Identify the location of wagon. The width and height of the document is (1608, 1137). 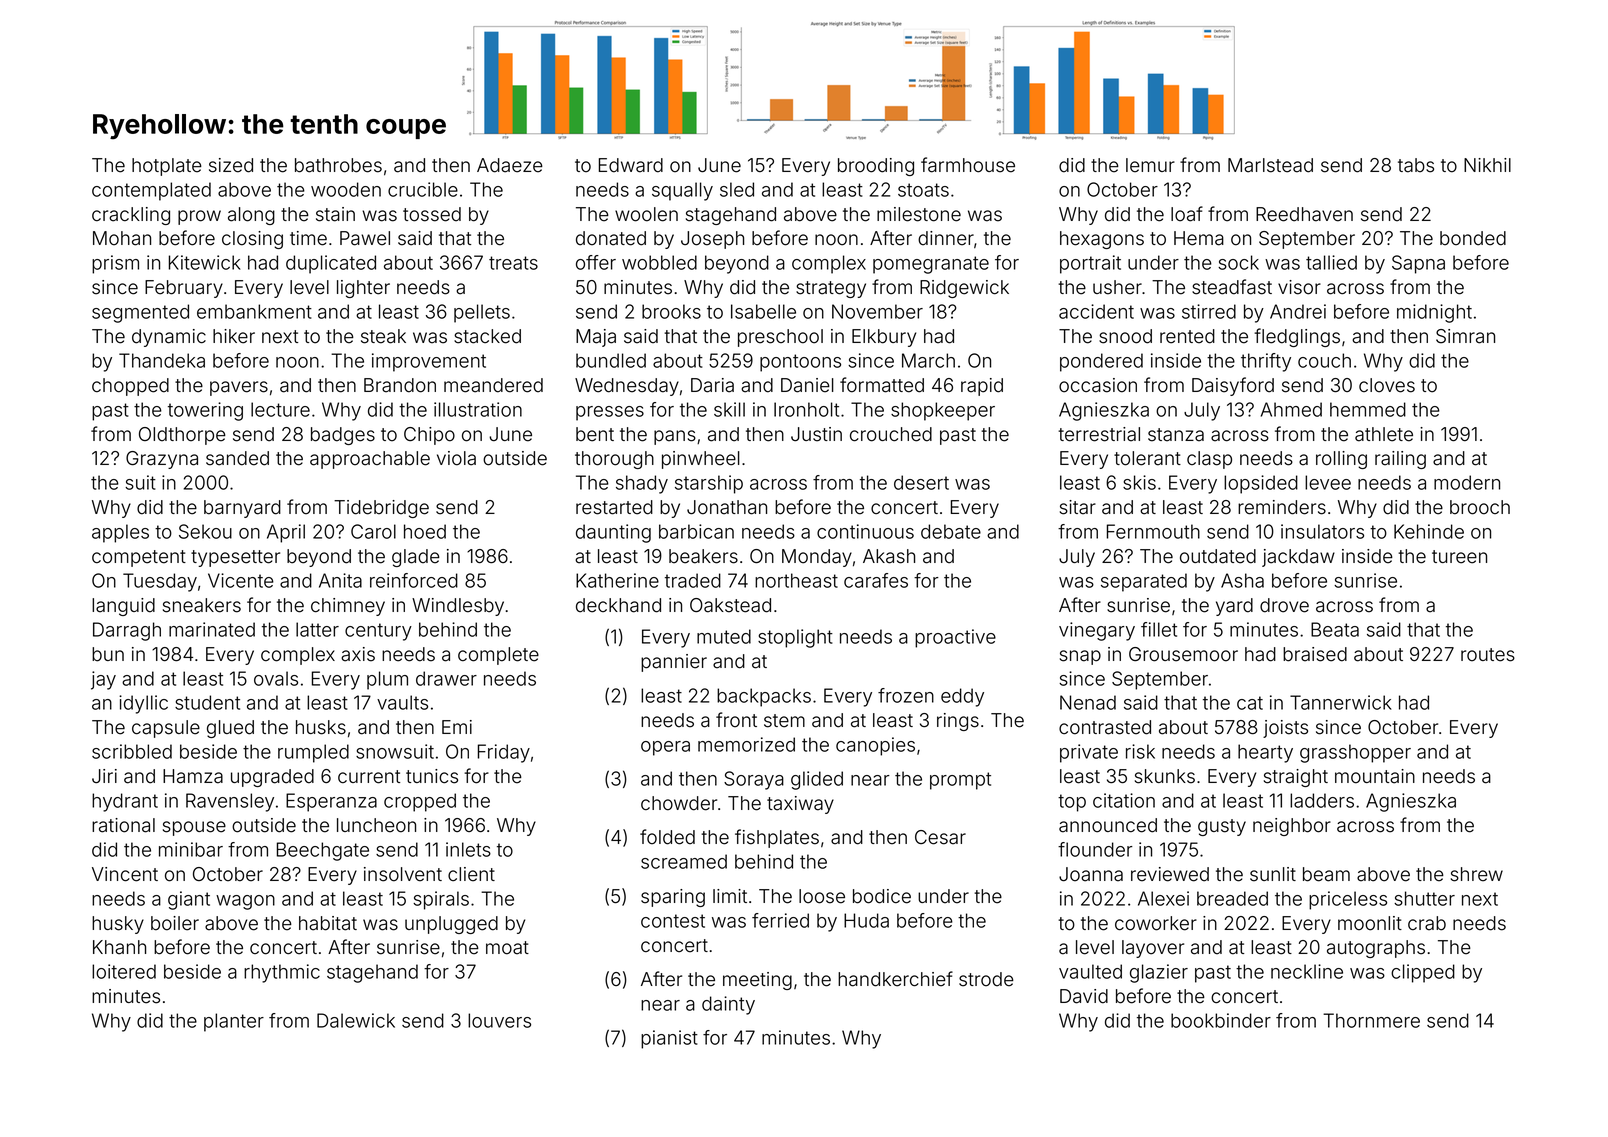
(245, 902).
